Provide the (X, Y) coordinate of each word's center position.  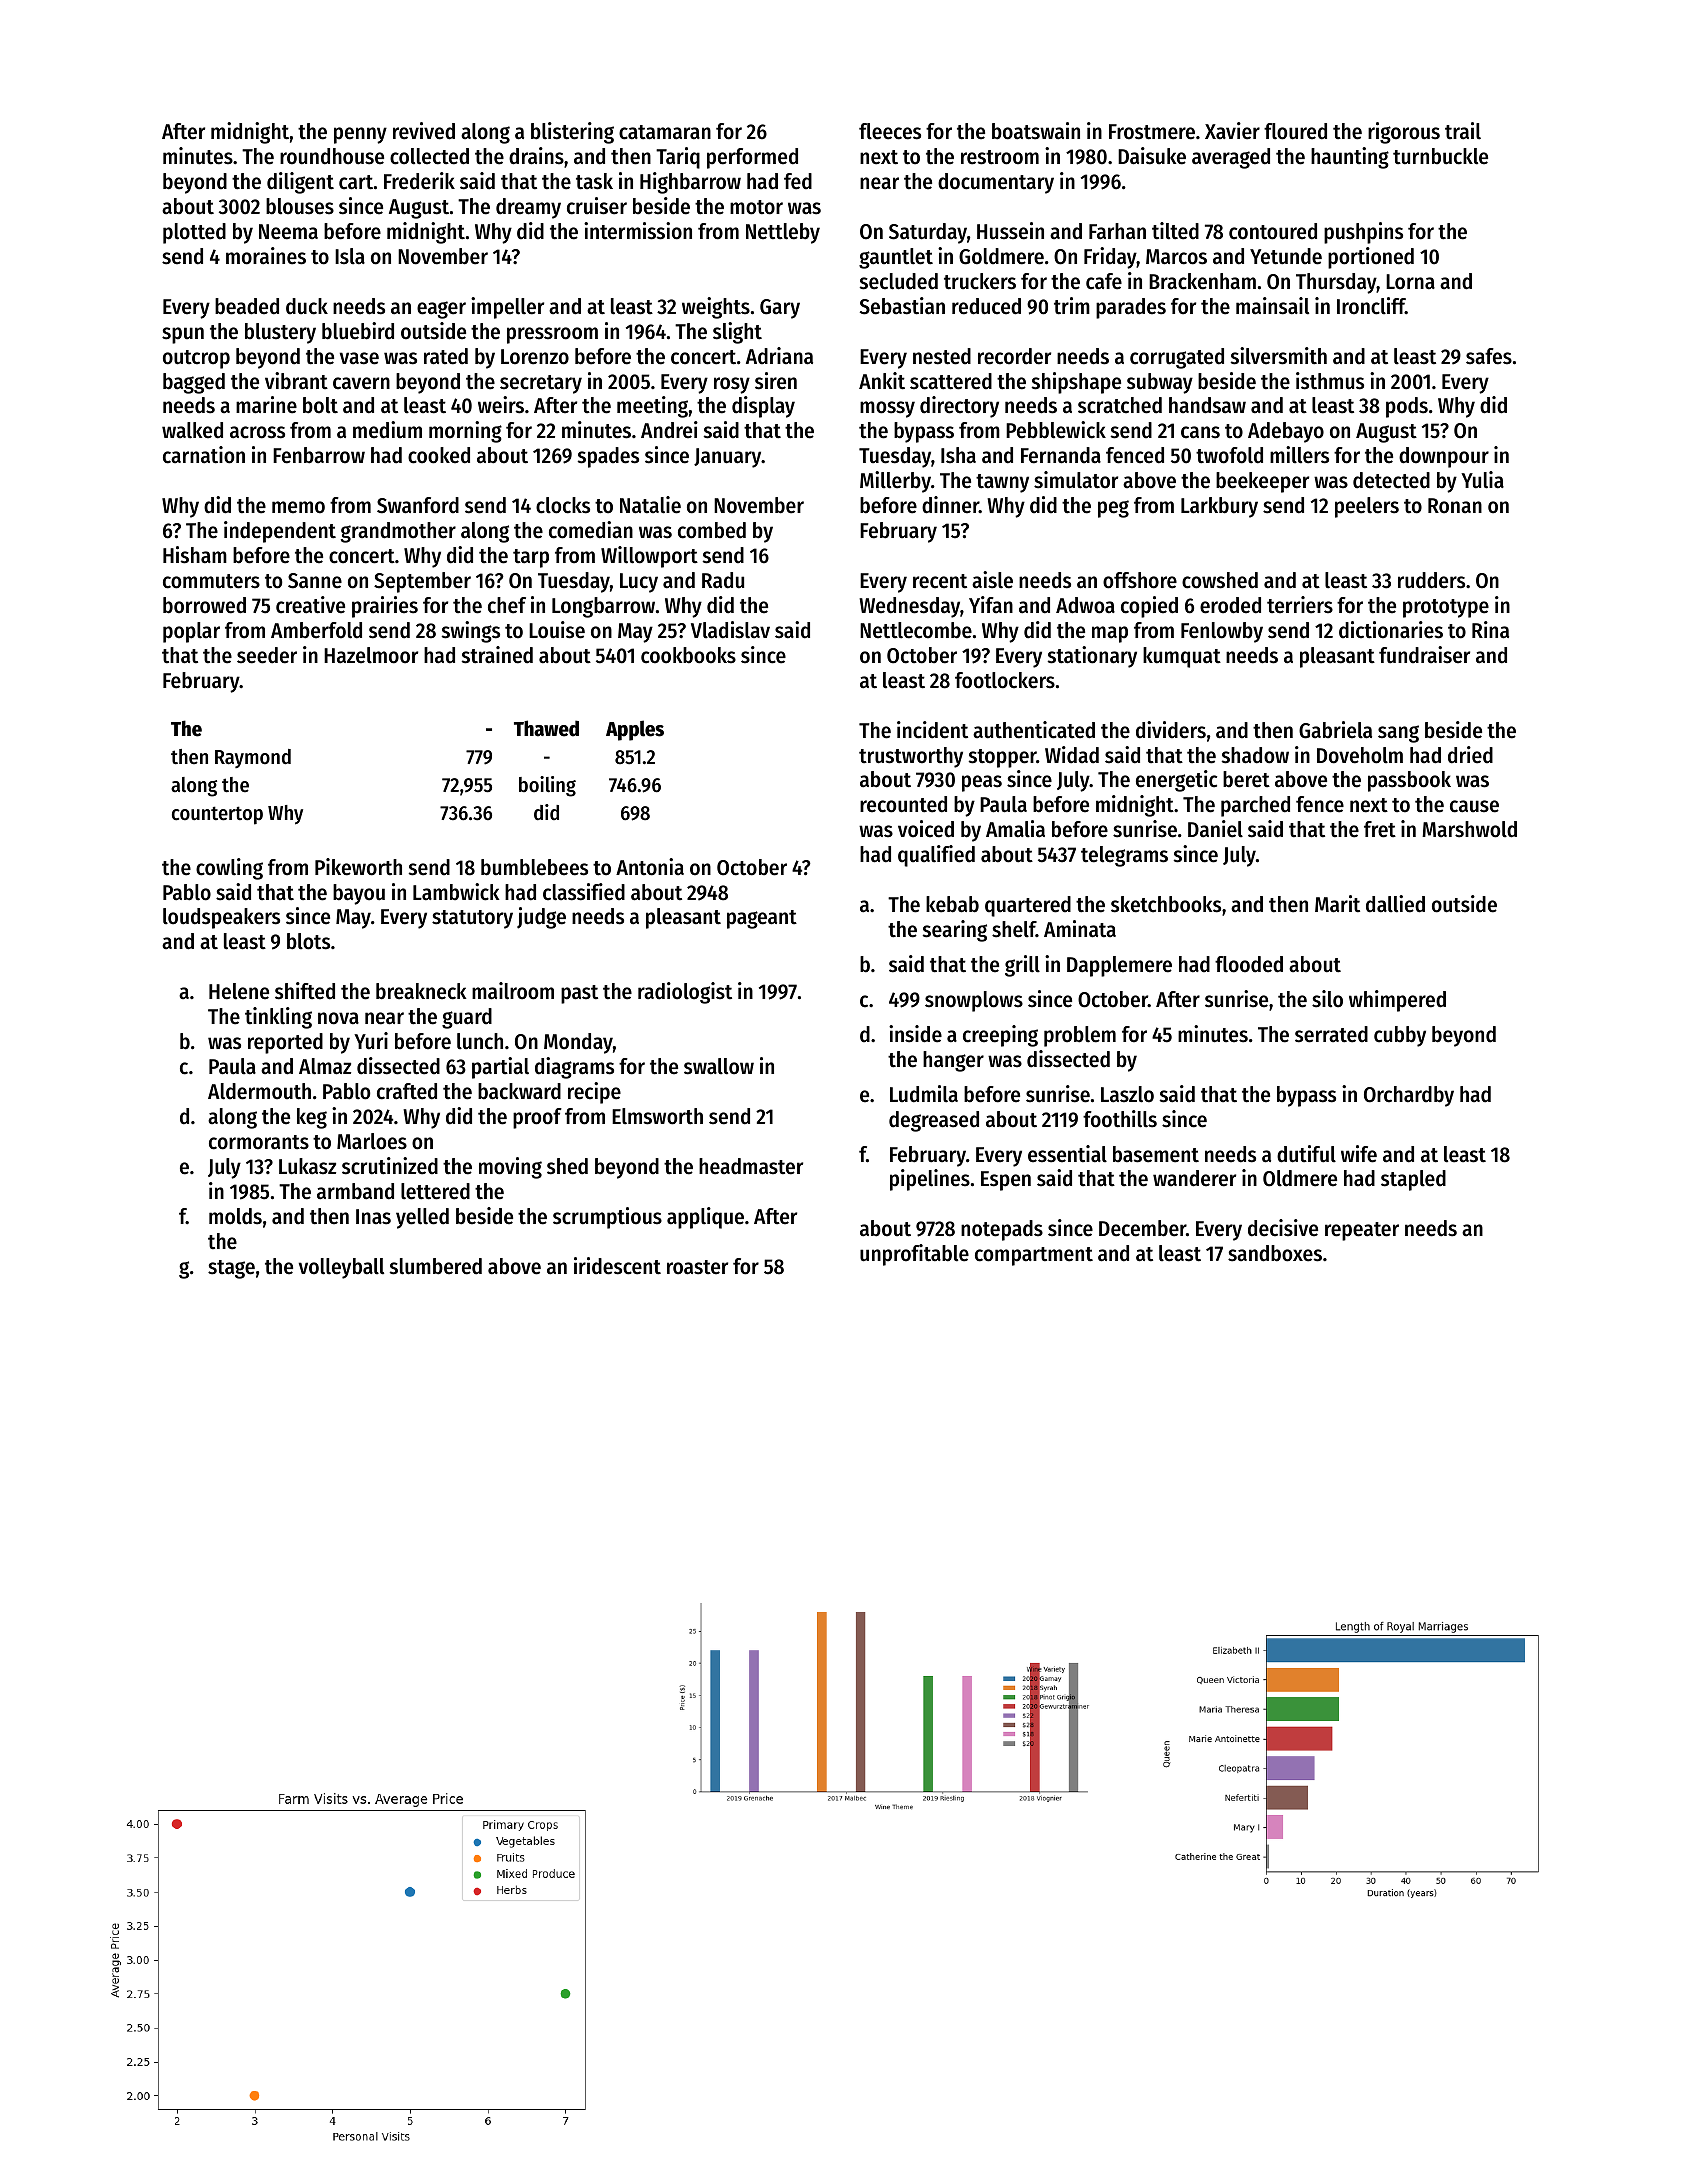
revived (424, 131)
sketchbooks (1166, 904)
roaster (697, 1267)
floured (1295, 131)
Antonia (650, 867)
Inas (373, 1217)
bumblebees (534, 867)
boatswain (1036, 131)
